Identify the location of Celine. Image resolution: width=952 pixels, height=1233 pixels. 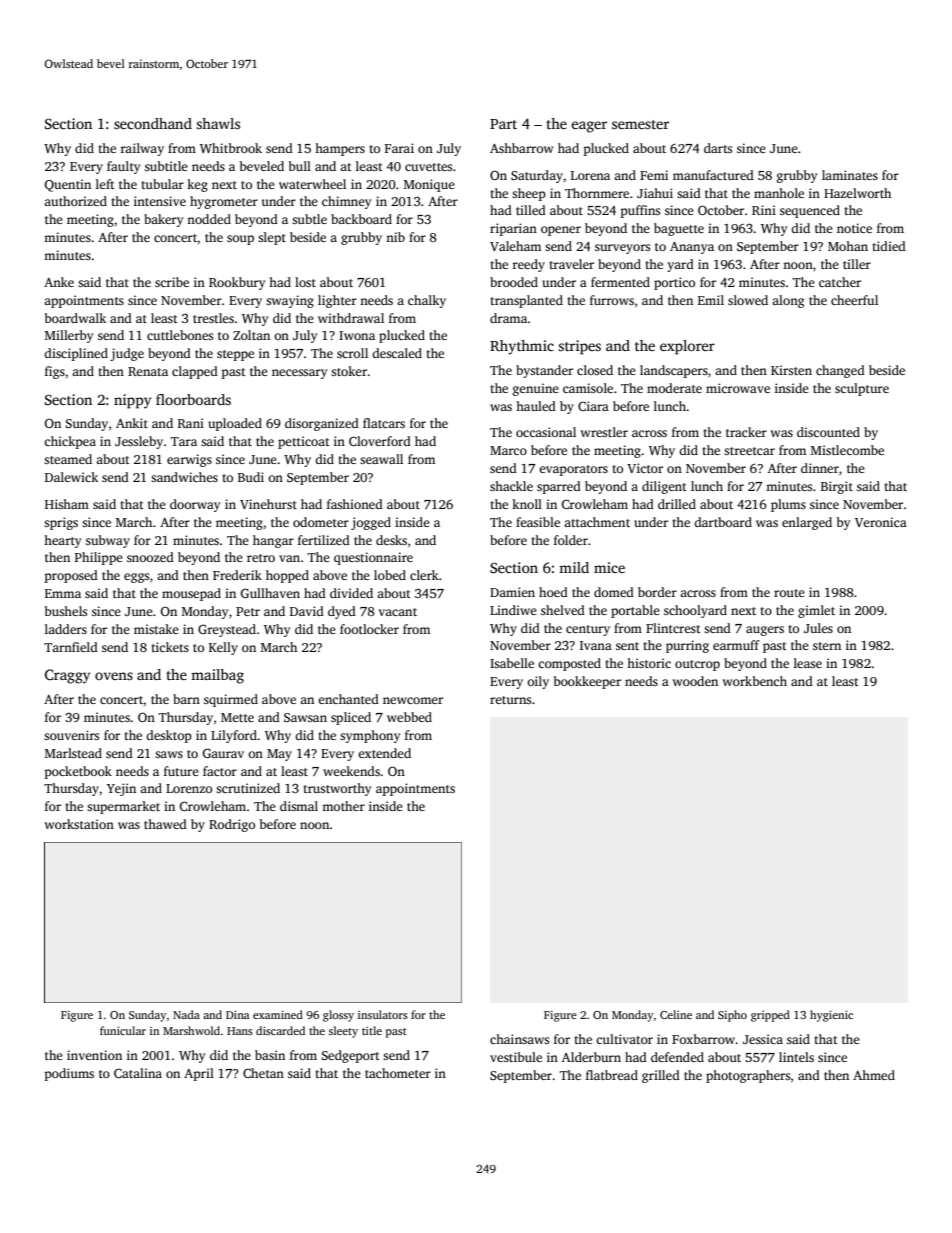
(676, 1014).
